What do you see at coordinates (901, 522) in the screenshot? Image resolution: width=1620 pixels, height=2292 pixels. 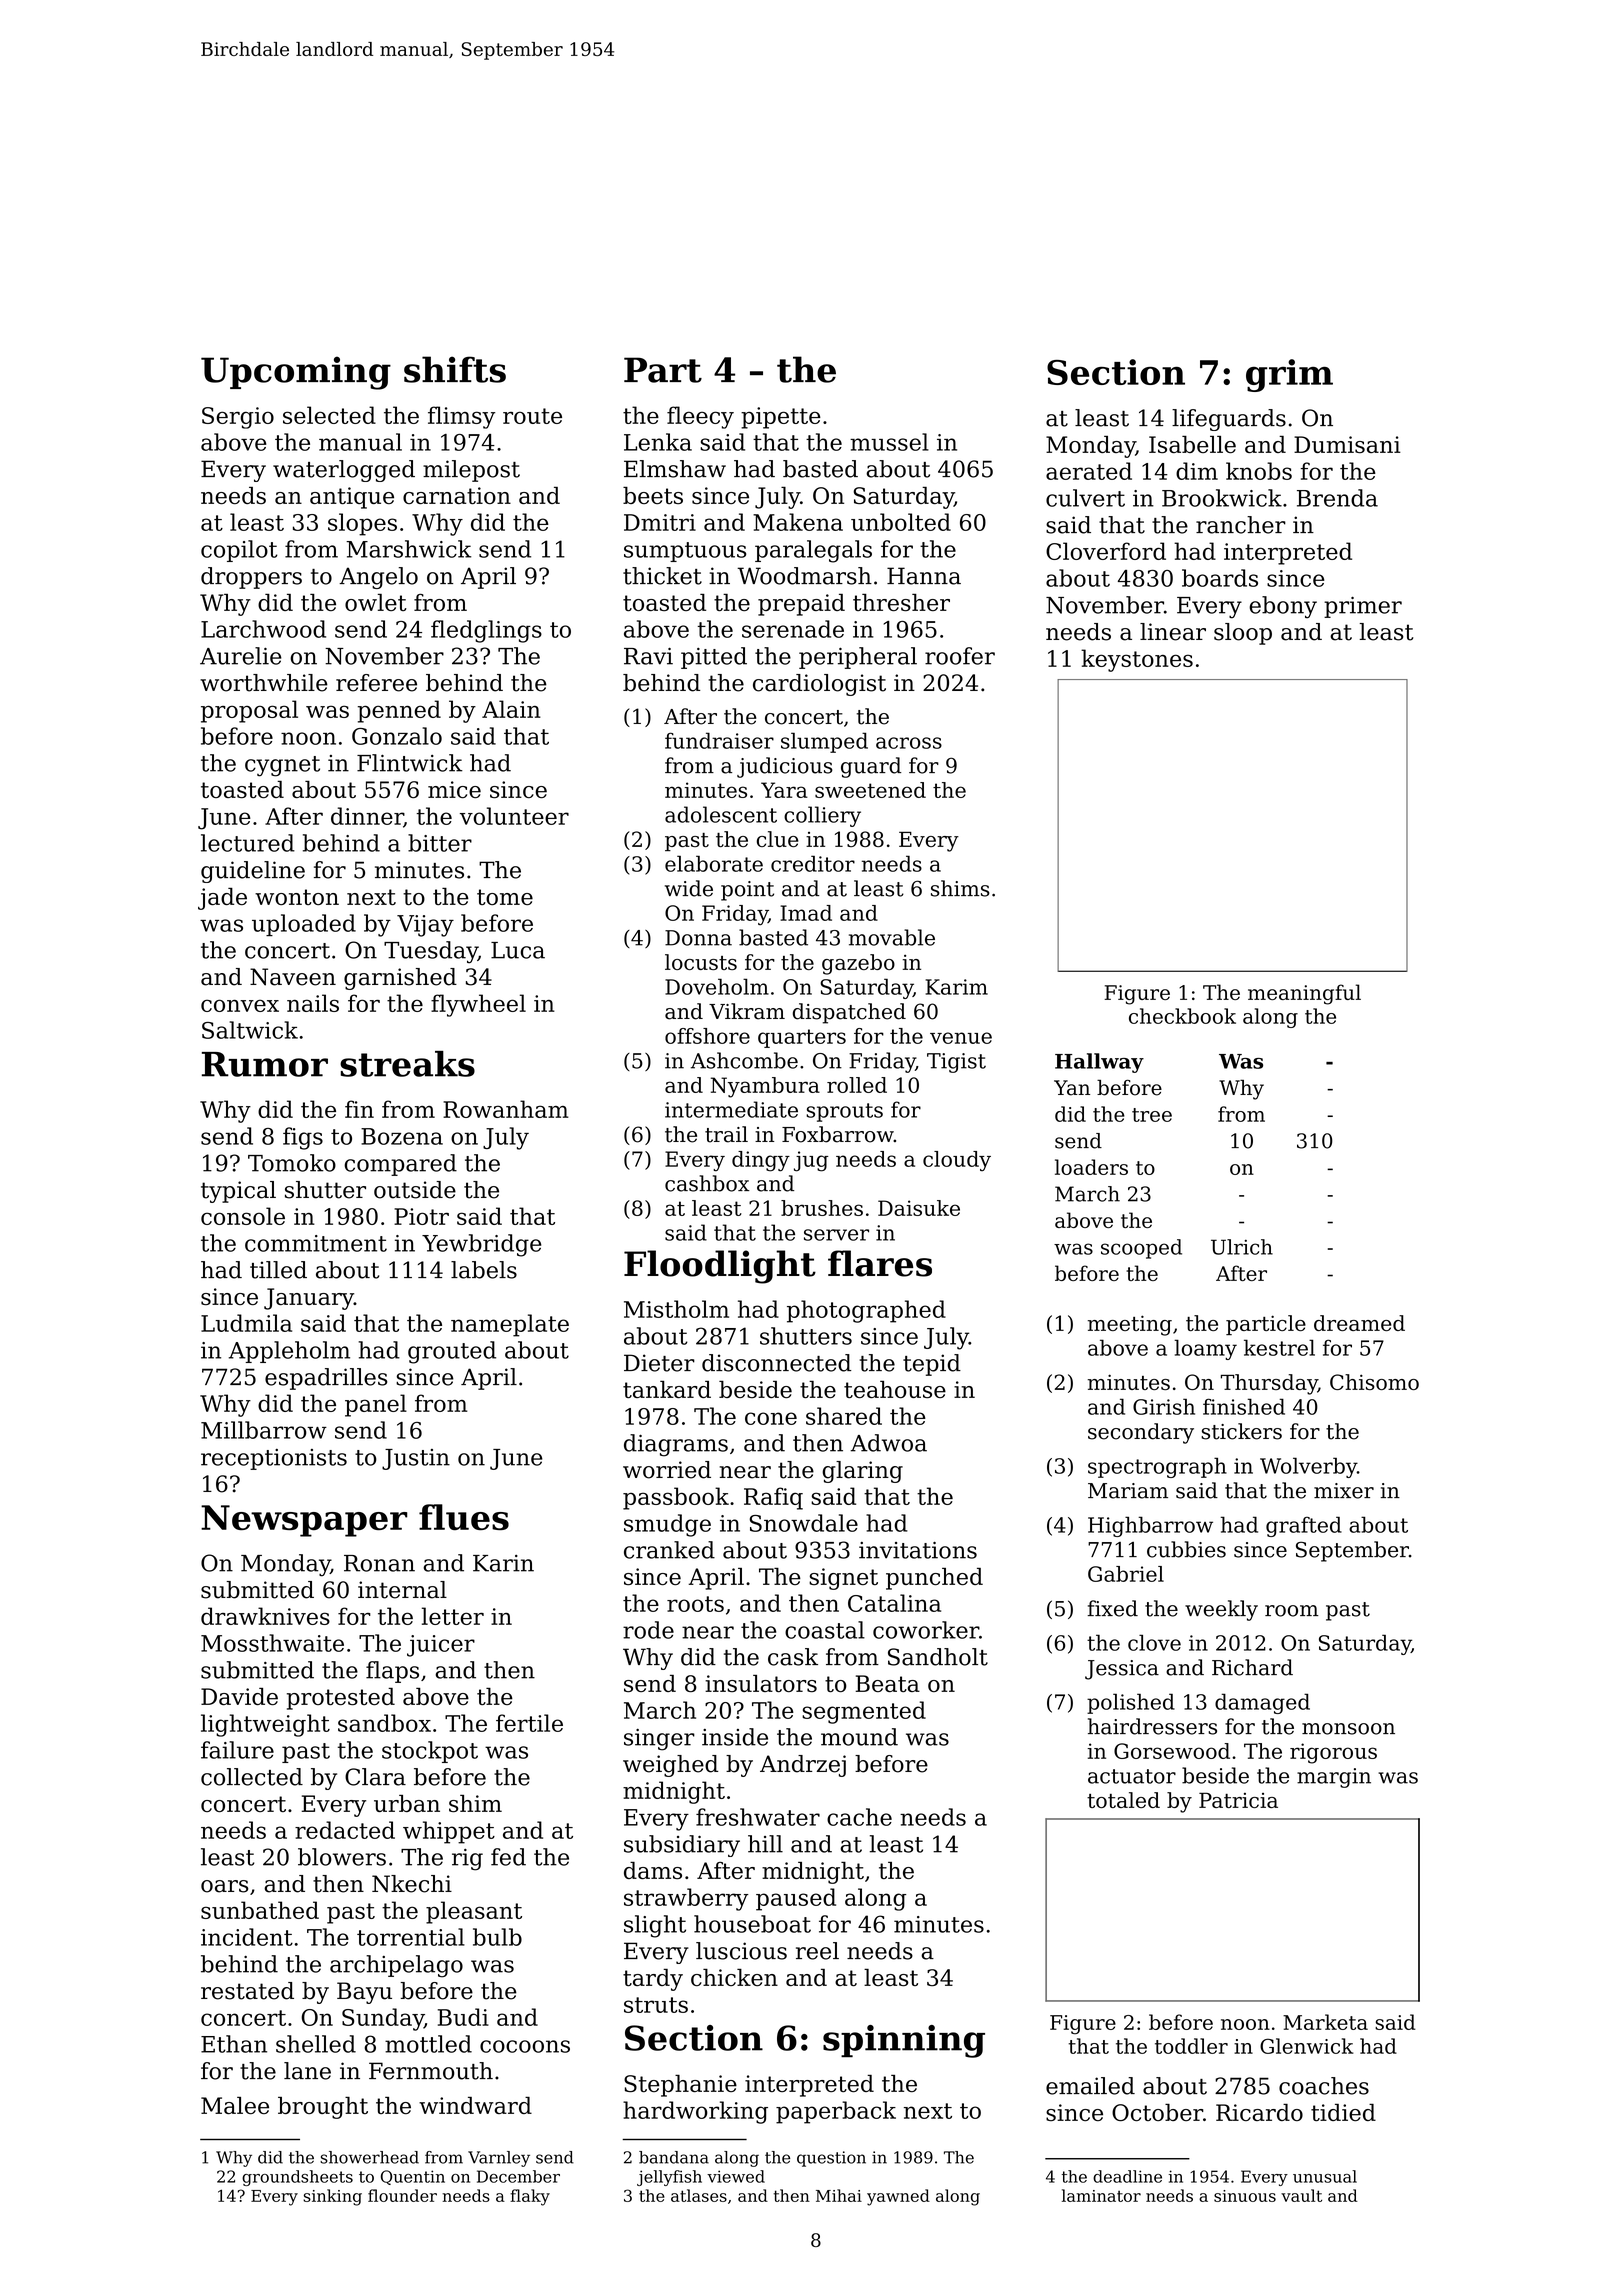 I see `unbolted` at bounding box center [901, 522].
